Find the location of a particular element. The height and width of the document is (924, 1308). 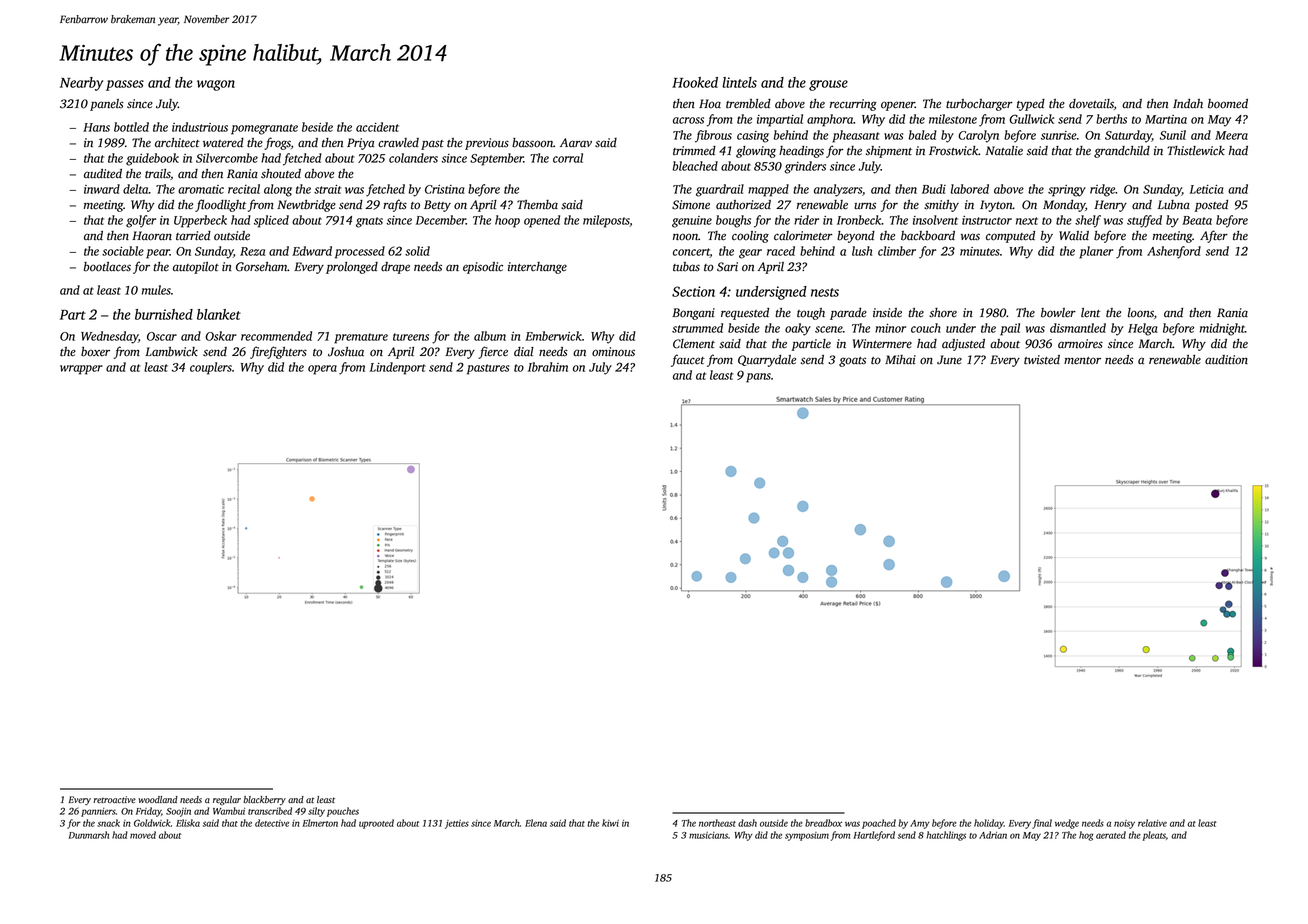

computed is located at coordinates (1010, 237).
